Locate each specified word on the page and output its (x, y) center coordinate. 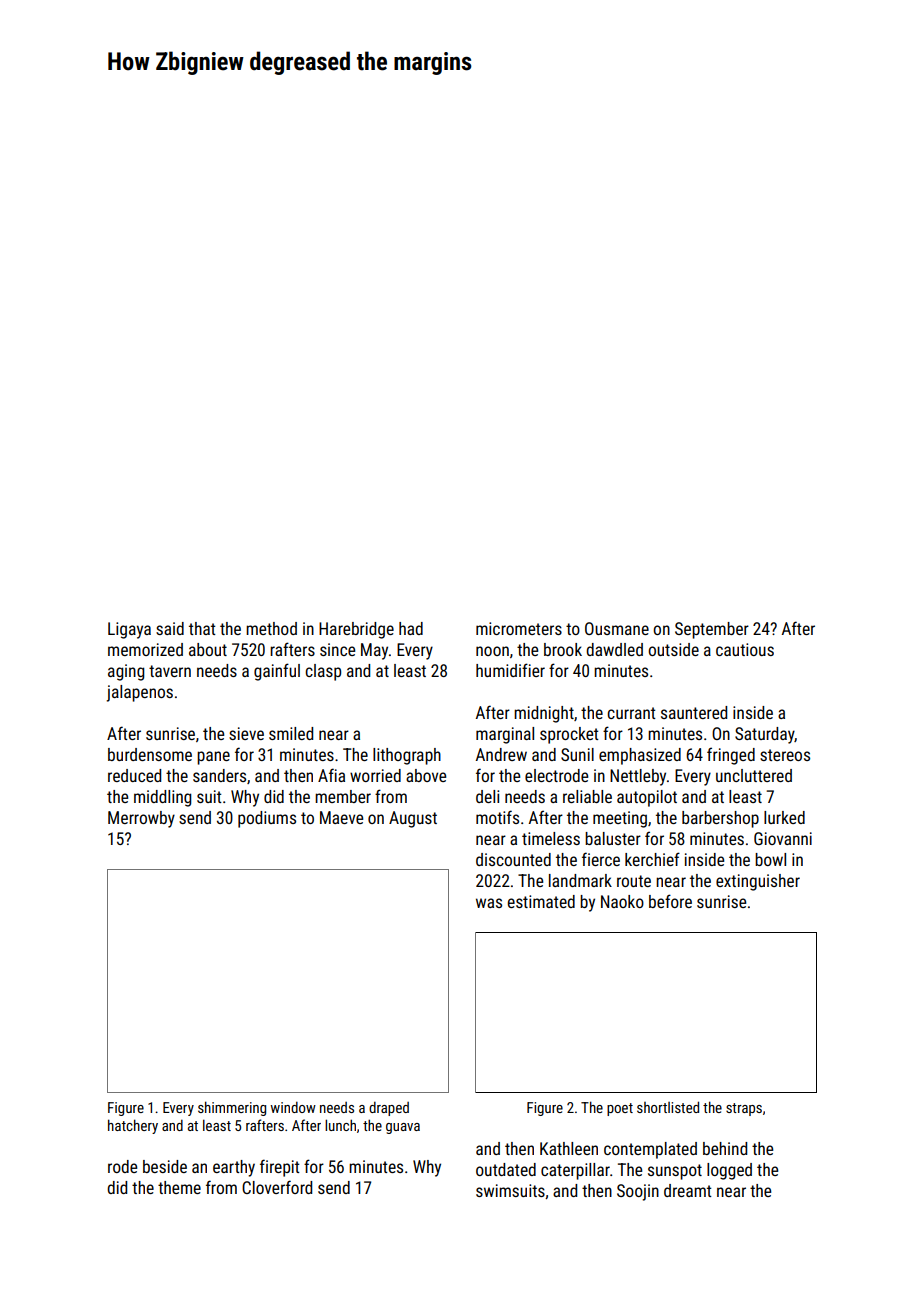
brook (563, 649)
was (489, 903)
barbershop (720, 819)
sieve (246, 733)
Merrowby (141, 819)
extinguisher (758, 882)
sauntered (694, 712)
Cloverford (277, 1187)
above (426, 775)
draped (389, 1109)
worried (375, 775)
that (202, 628)
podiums (267, 819)
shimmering (232, 1108)
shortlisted (668, 1107)
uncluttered (754, 775)
